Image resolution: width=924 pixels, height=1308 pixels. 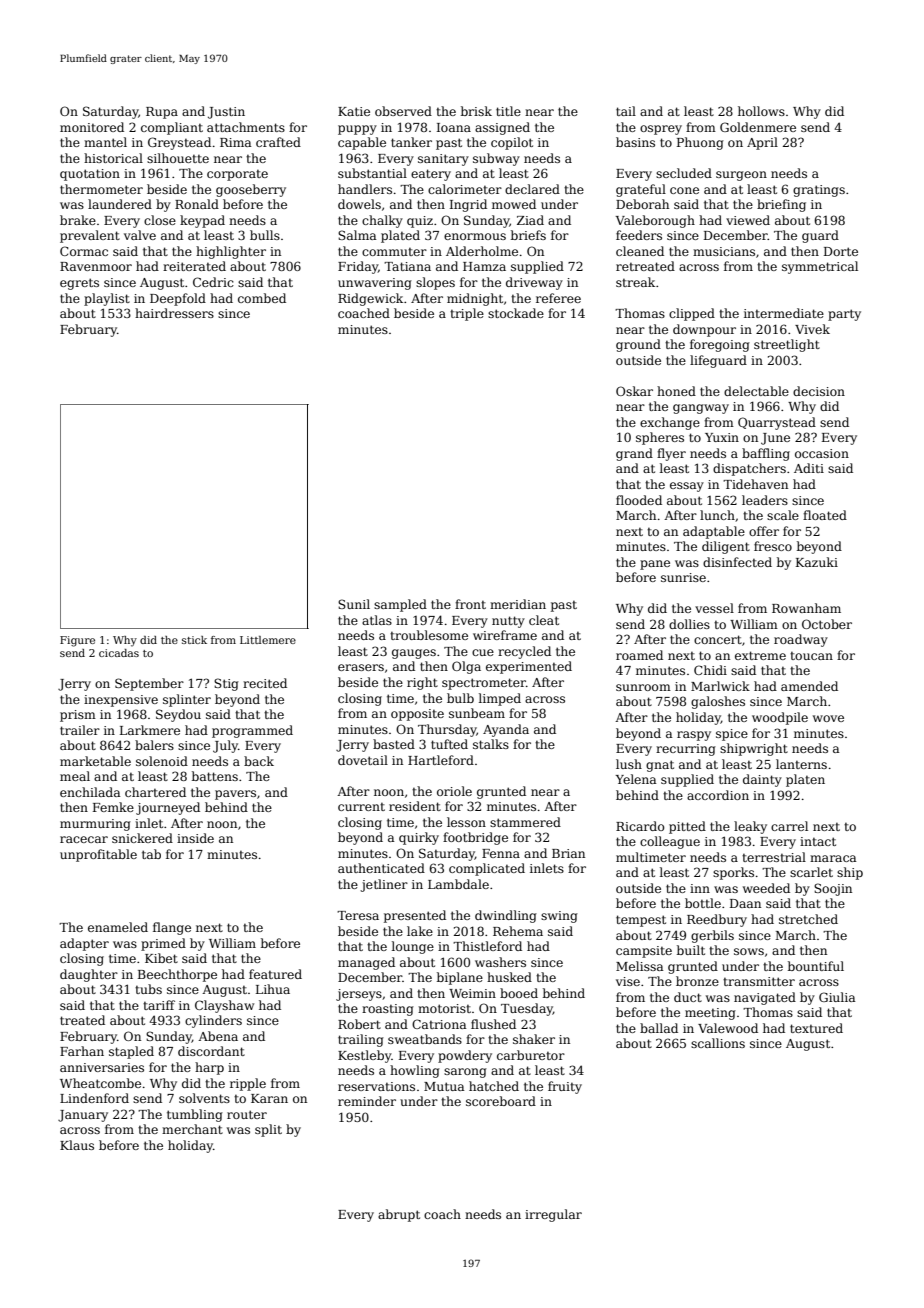 I want to click on prism, so click(x=78, y=716).
